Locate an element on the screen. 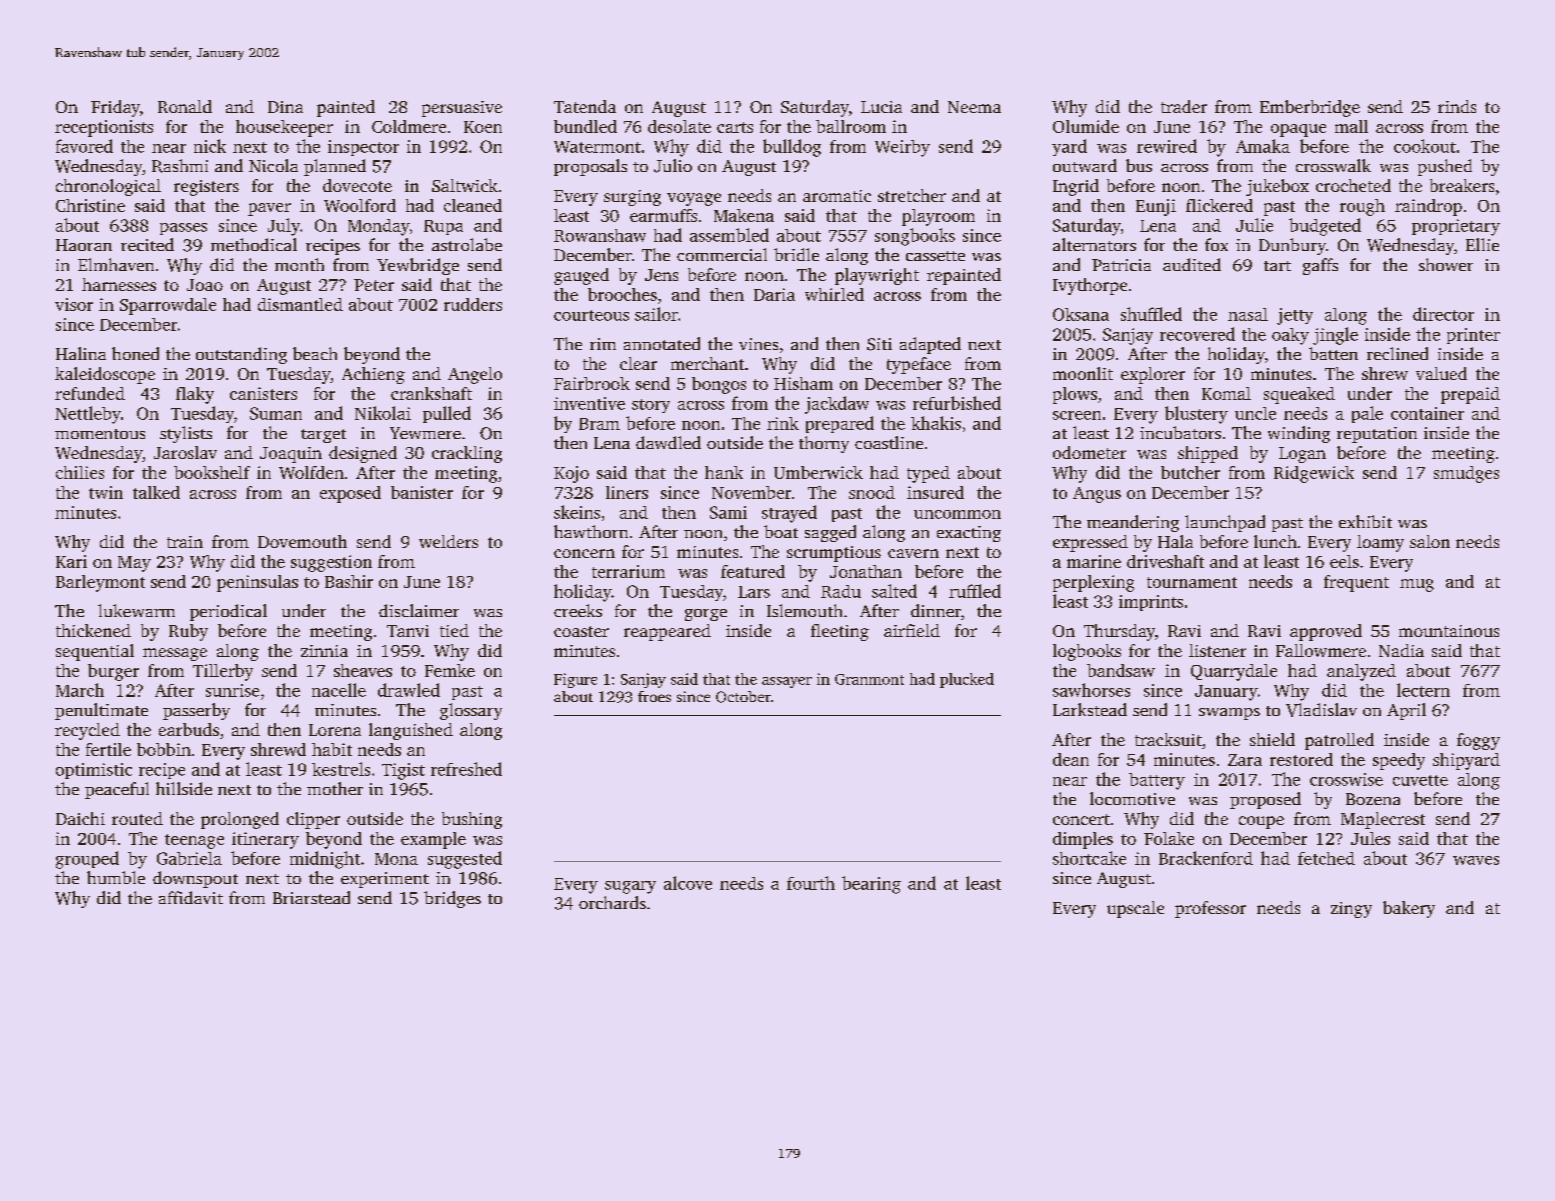 This screenshot has width=1555, height=1201. imprints is located at coordinates (1151, 603).
